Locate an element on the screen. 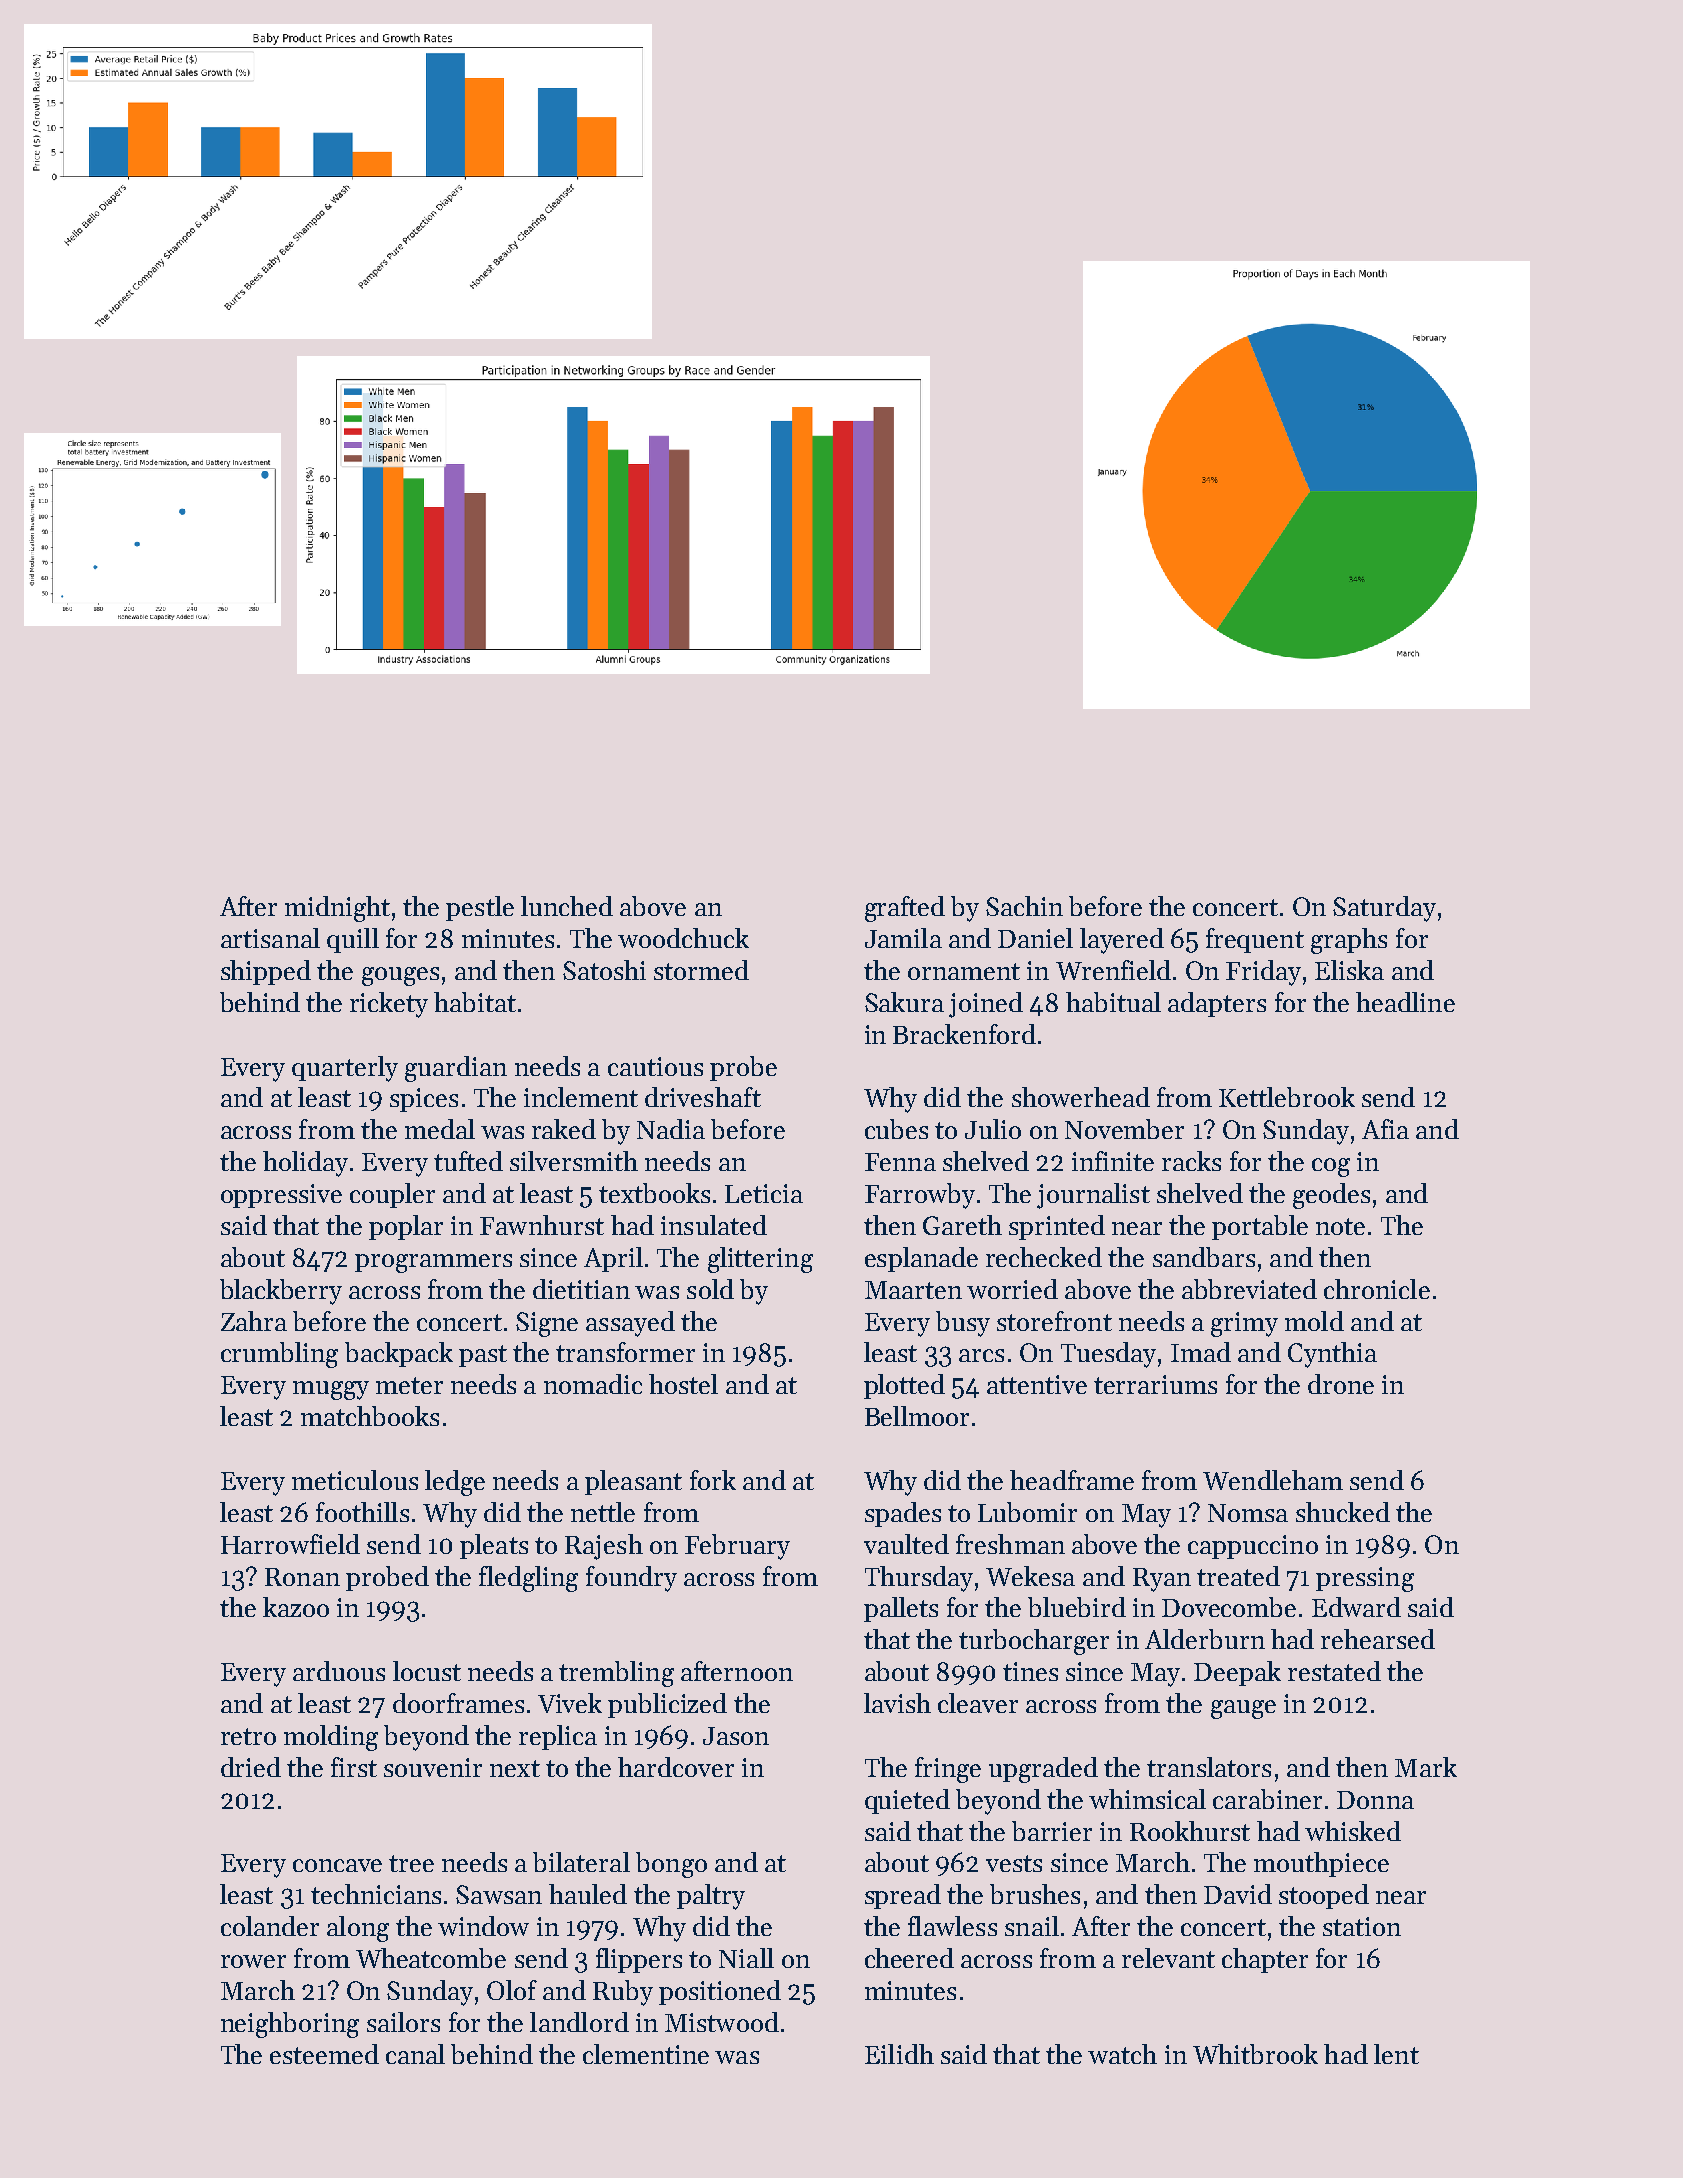  quieted is located at coordinates (907, 1801).
